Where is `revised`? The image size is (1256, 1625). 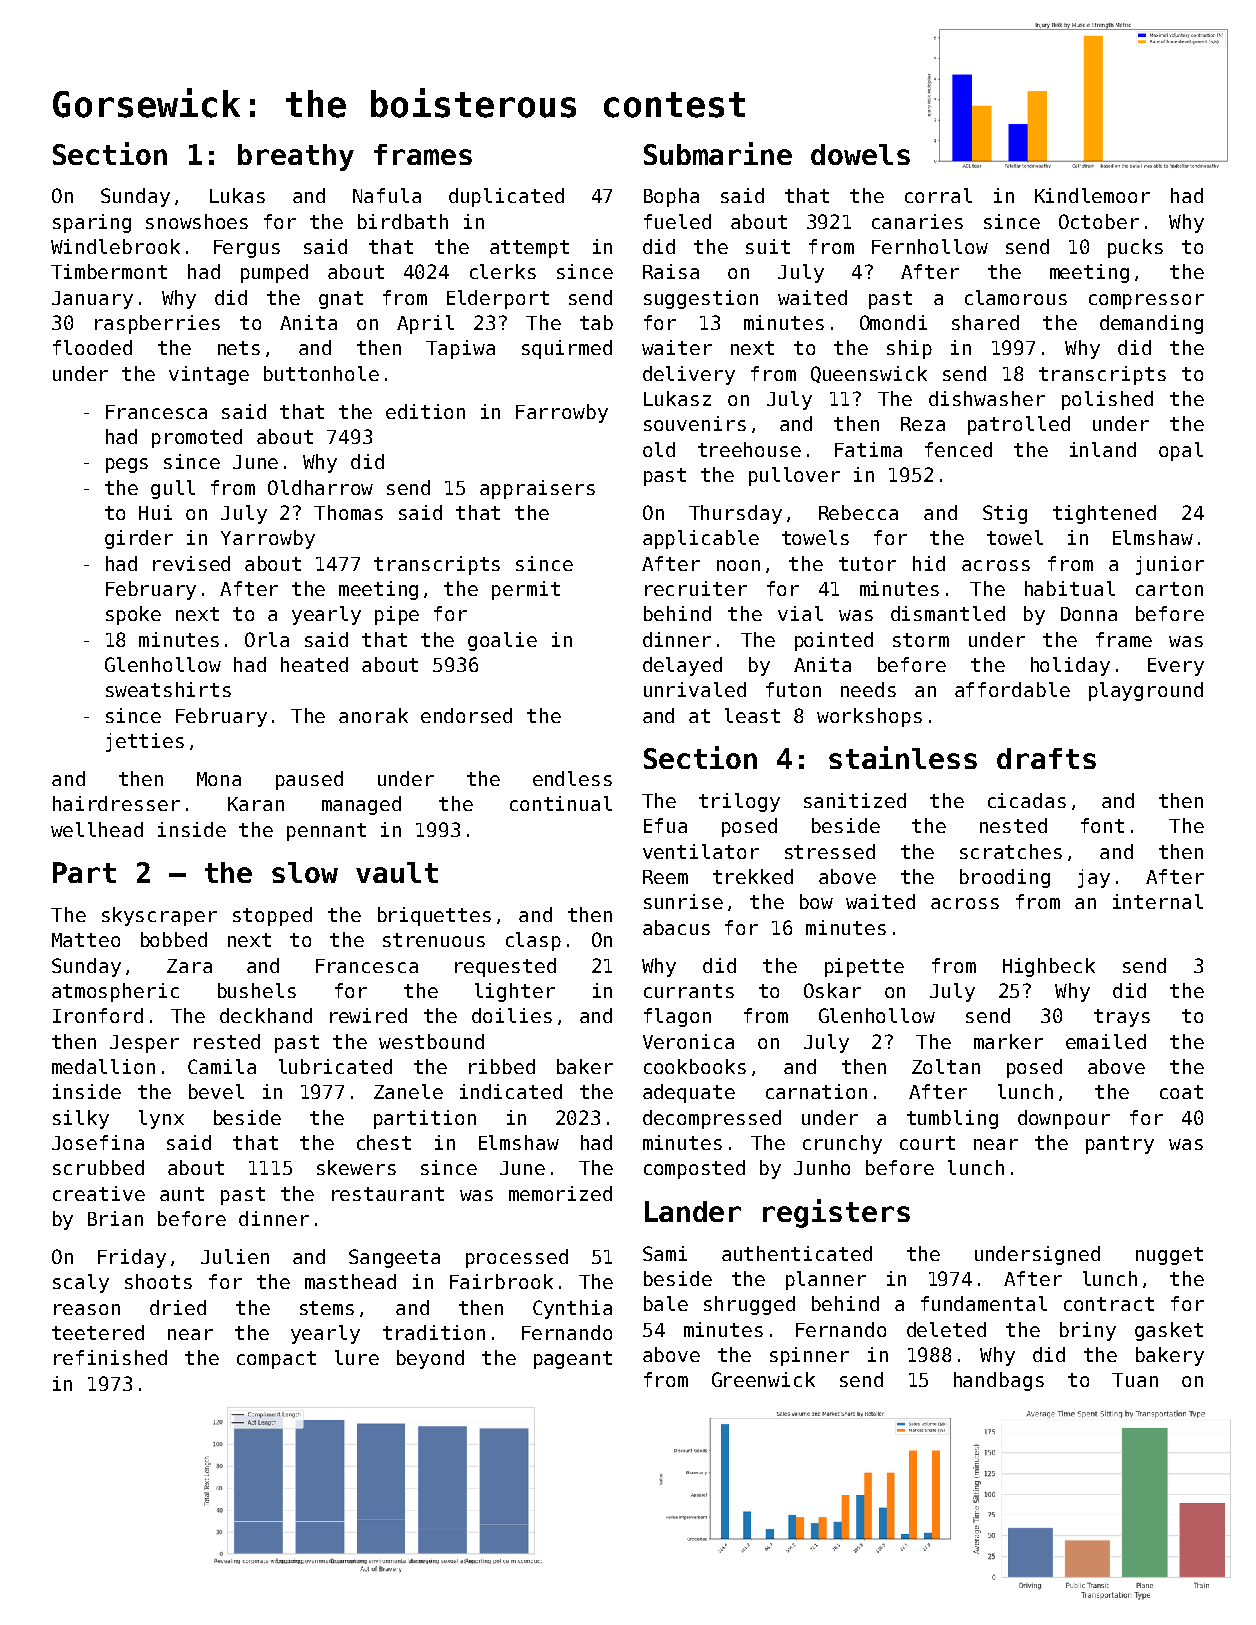 revised is located at coordinates (191, 563).
